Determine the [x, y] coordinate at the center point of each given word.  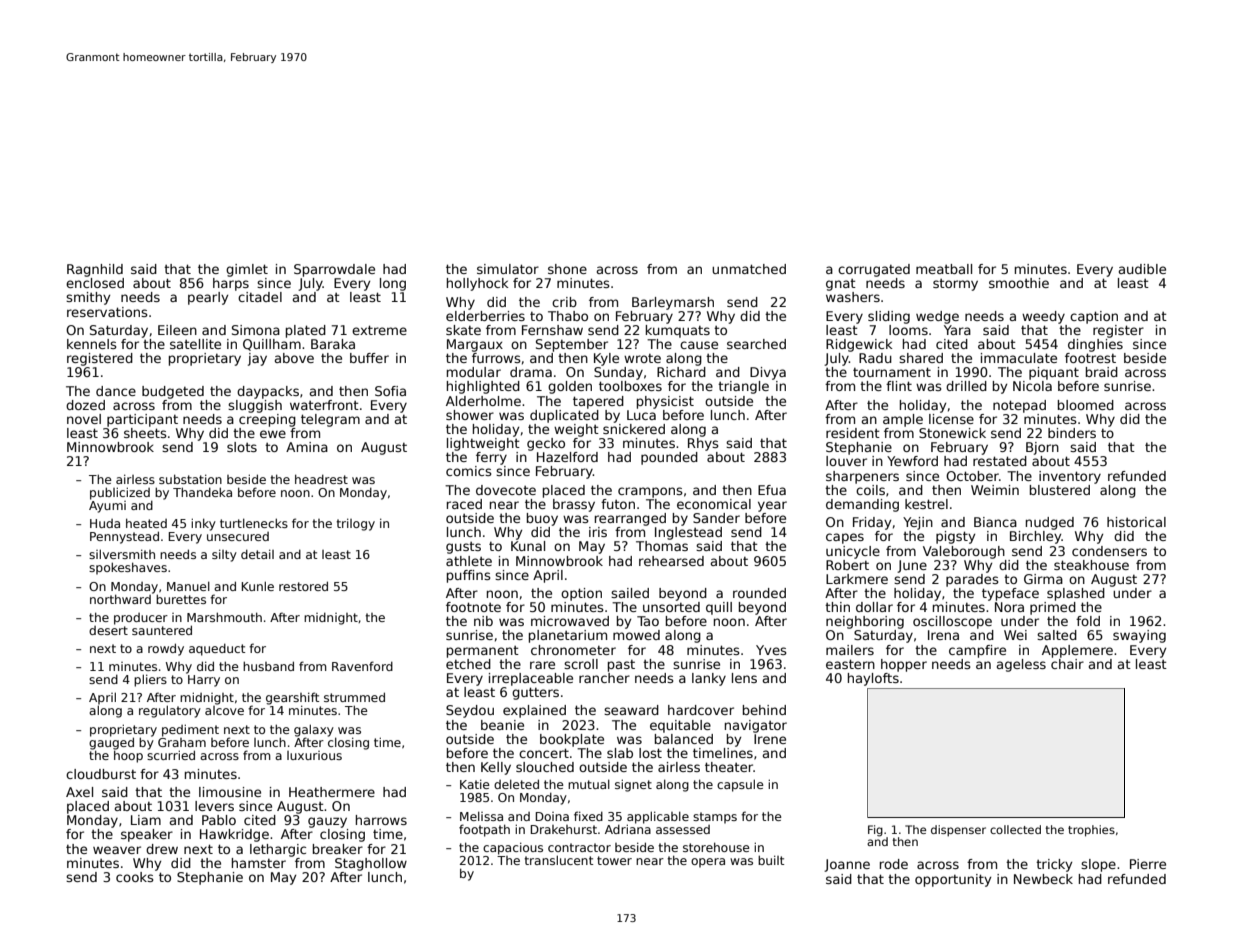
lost [650, 753]
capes [845, 538]
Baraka [333, 344]
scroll [581, 664]
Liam [146, 820]
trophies [1091, 831]
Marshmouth [224, 617]
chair [1067, 664]
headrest [321, 479]
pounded [669, 458]
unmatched [749, 269]
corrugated [874, 270]
